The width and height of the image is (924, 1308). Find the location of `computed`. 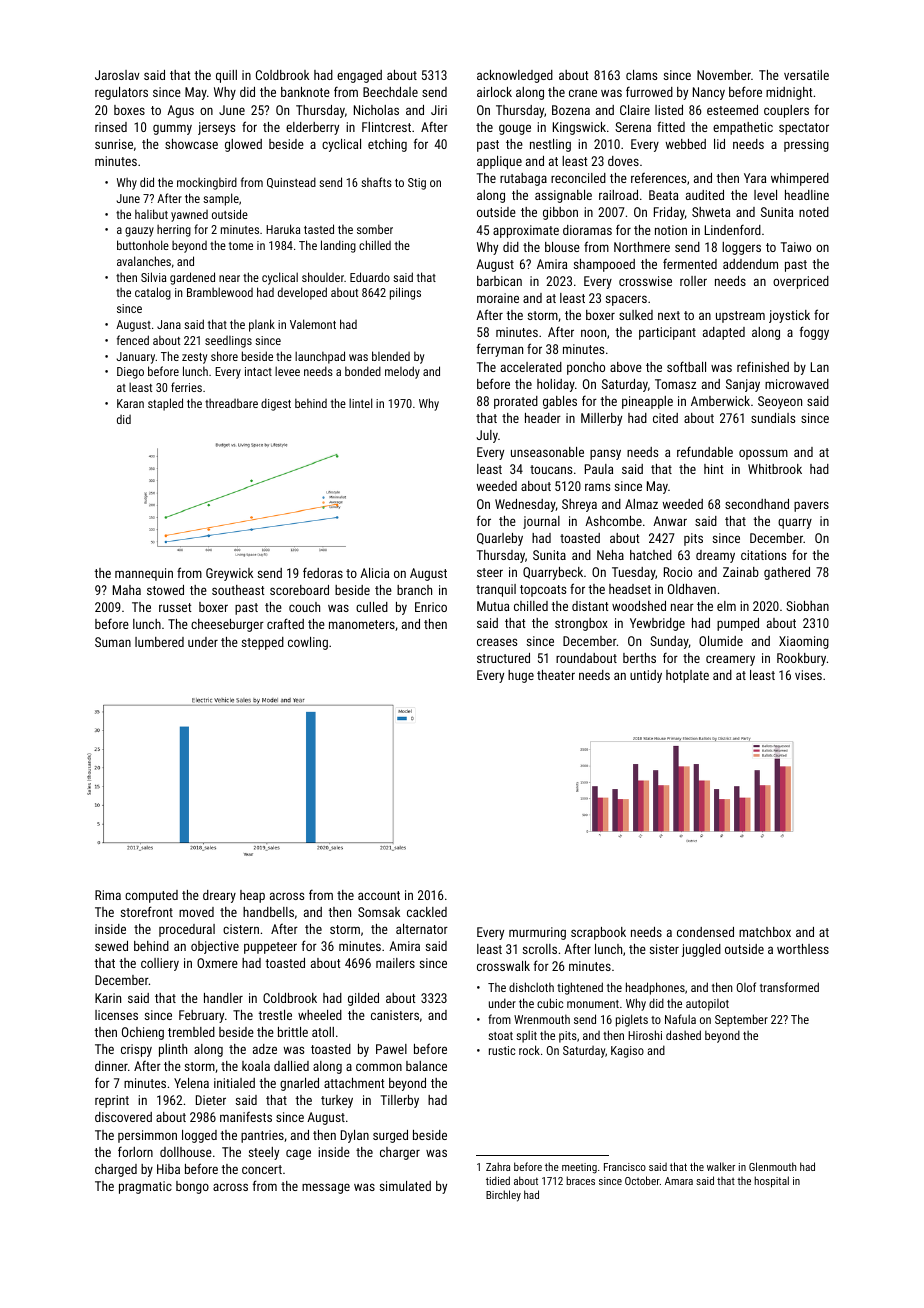

computed is located at coordinates (151, 896).
